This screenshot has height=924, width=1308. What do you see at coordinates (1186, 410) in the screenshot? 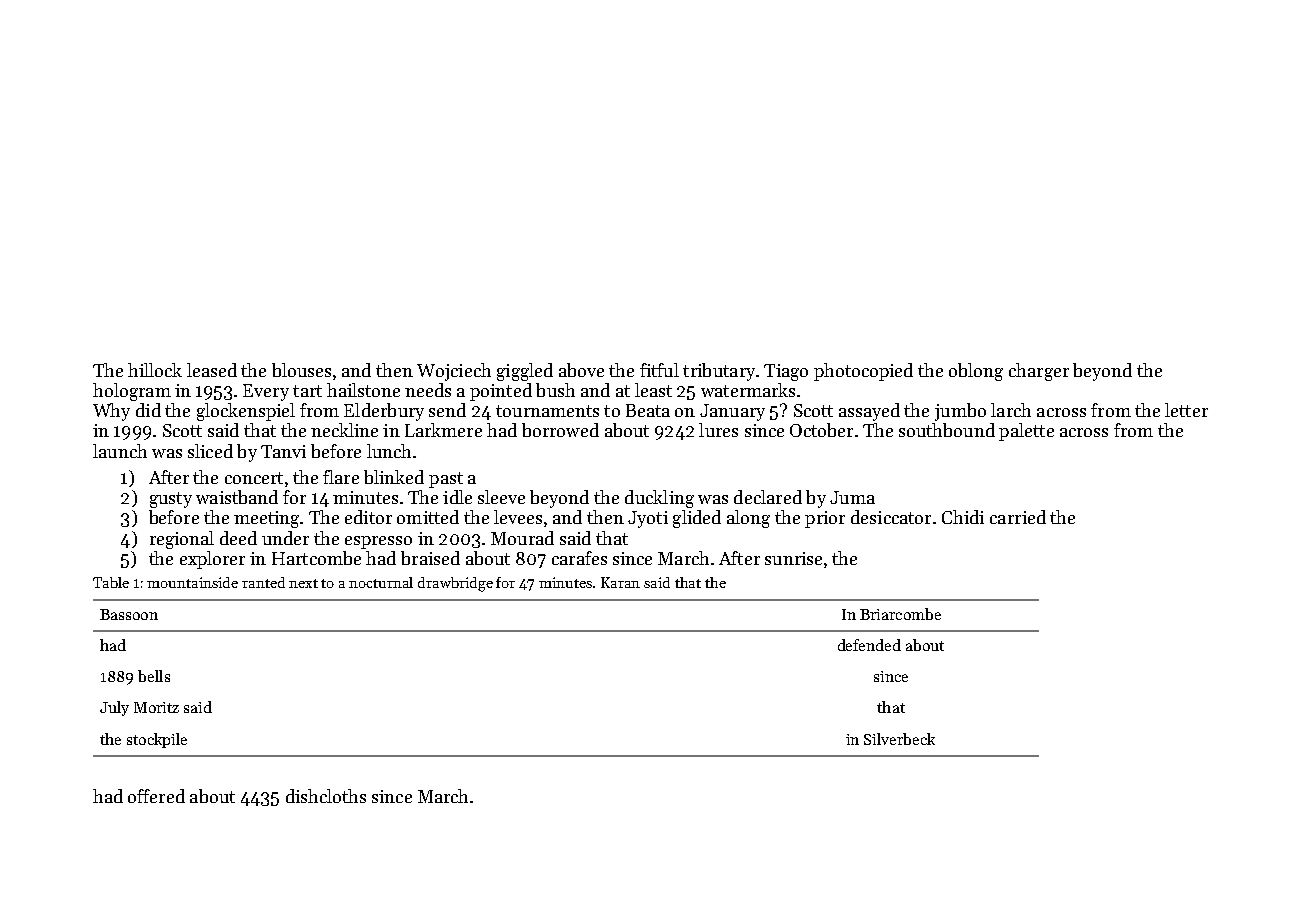
I see `letter` at bounding box center [1186, 410].
